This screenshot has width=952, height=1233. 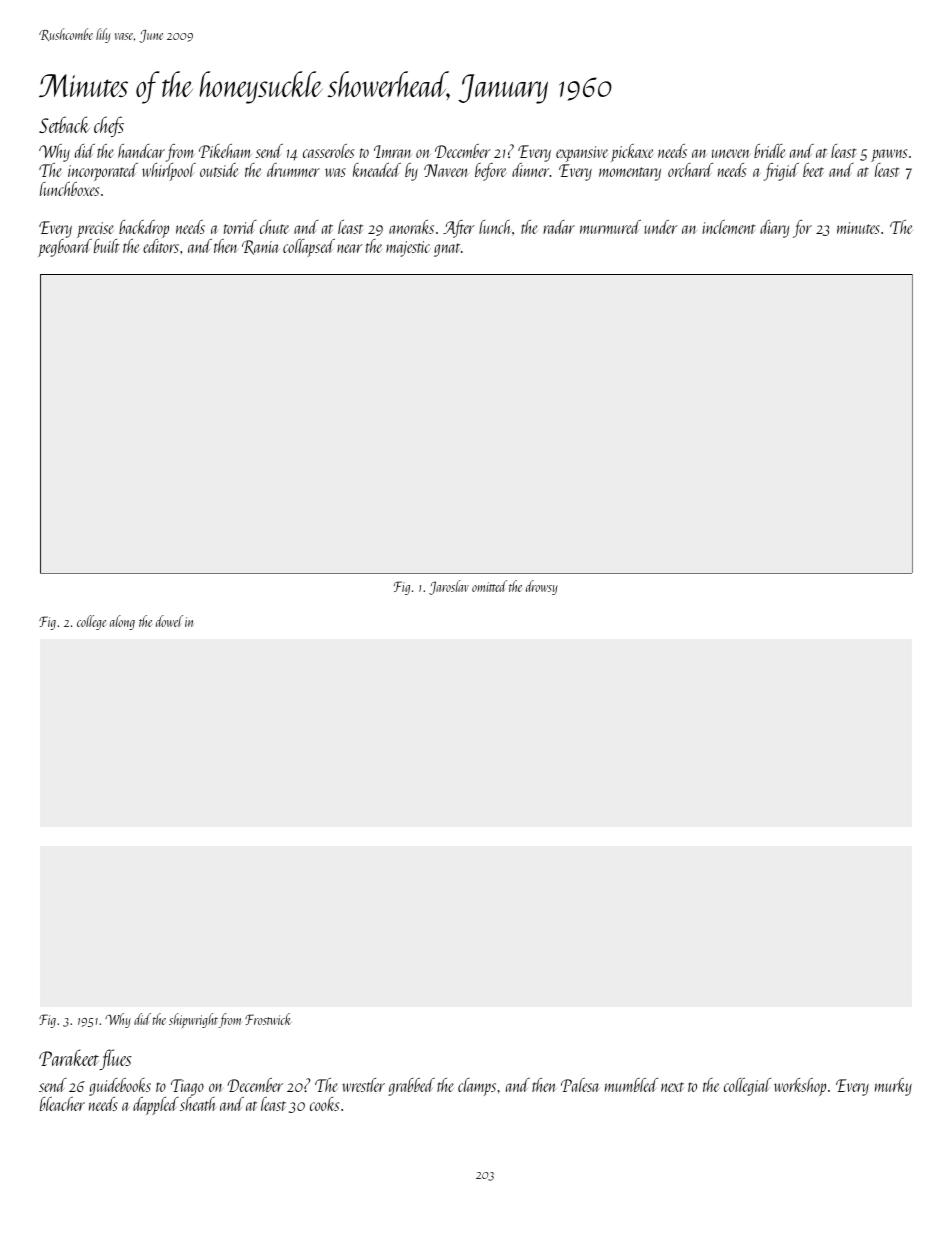 What do you see at coordinates (69, 1057) in the screenshot?
I see `Parakeet` at bounding box center [69, 1057].
